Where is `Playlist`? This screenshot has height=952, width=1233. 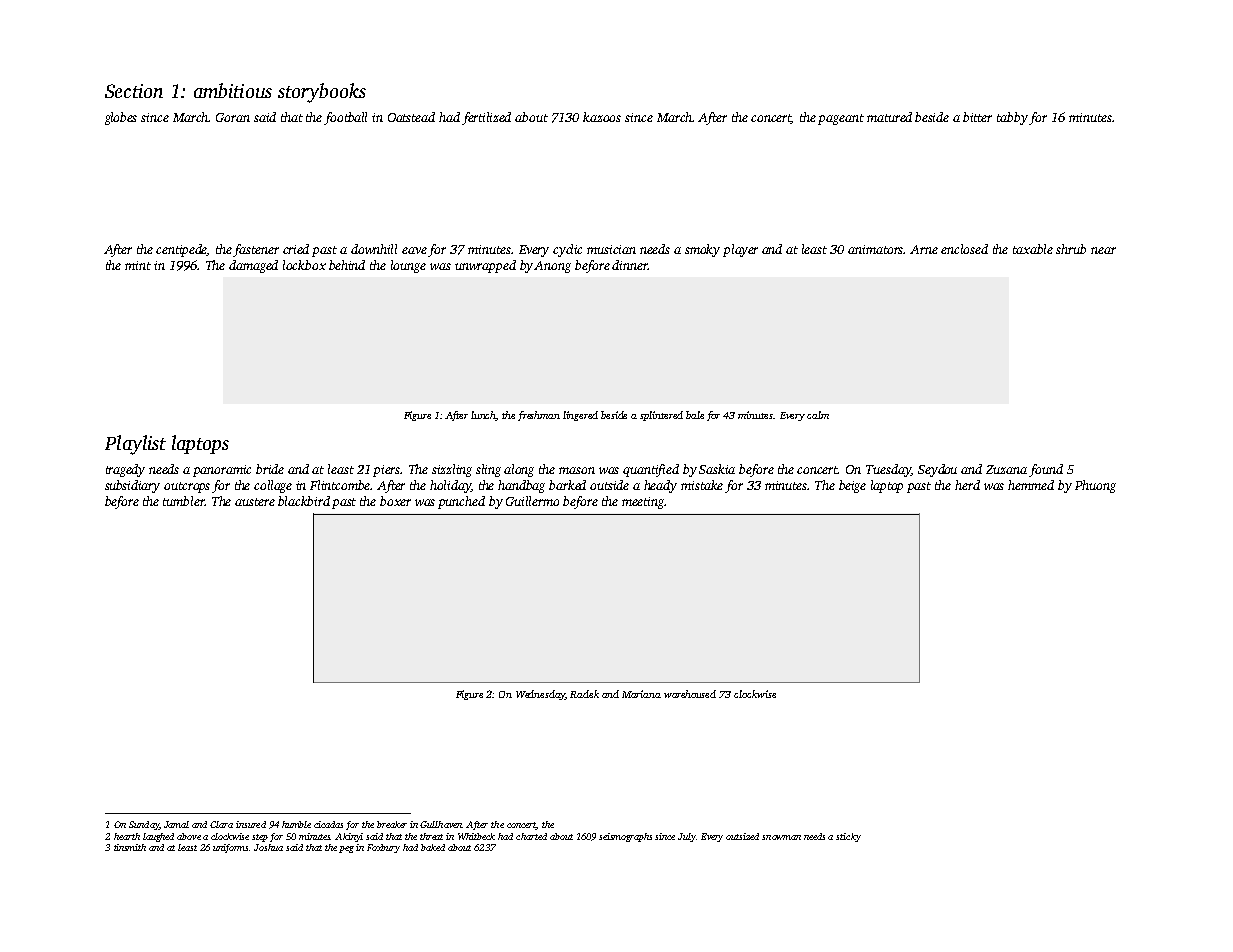
Playlist is located at coordinates (135, 445).
